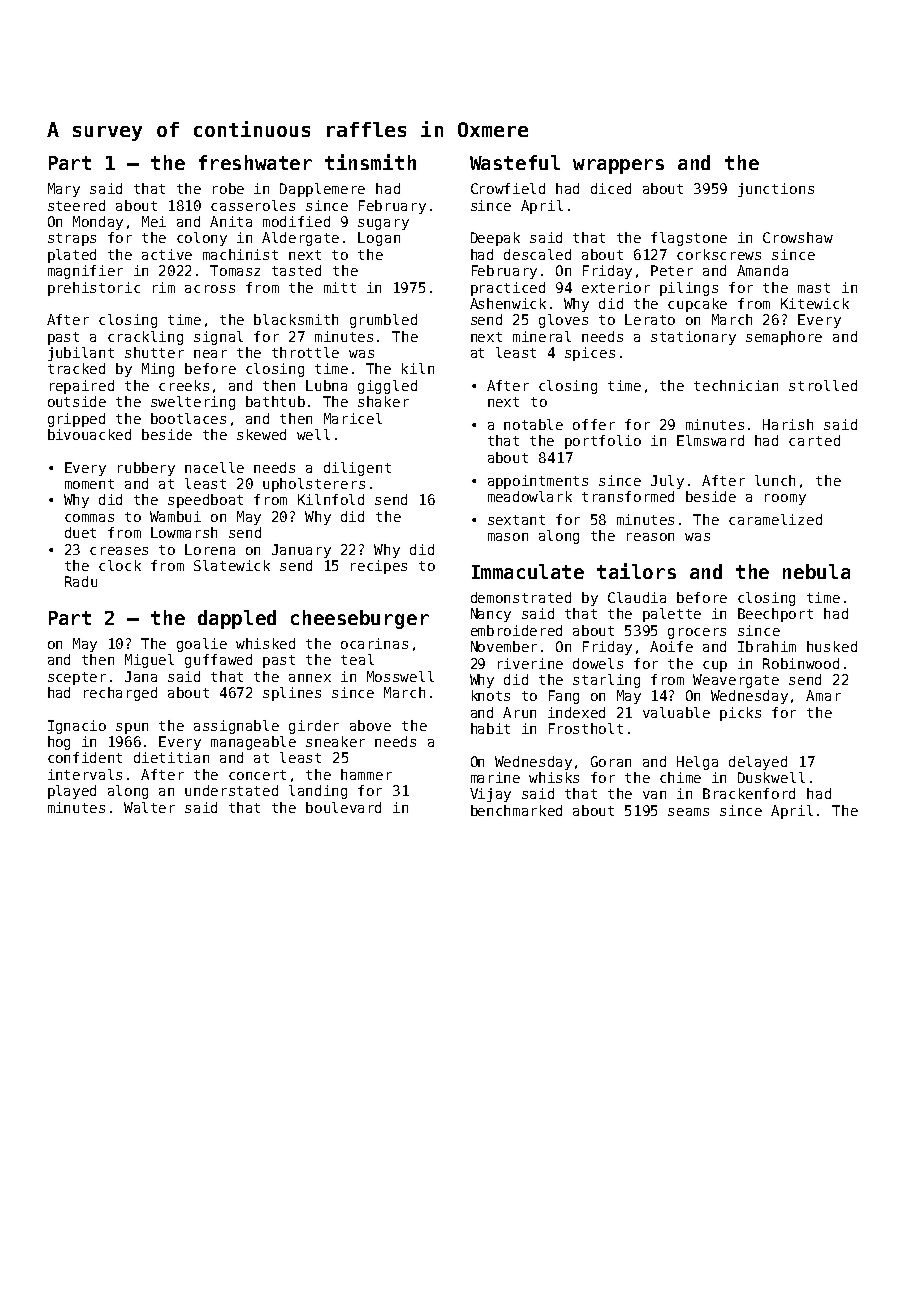 This screenshot has height=1316, width=908. What do you see at coordinates (383, 224) in the screenshot?
I see `sugary` at bounding box center [383, 224].
